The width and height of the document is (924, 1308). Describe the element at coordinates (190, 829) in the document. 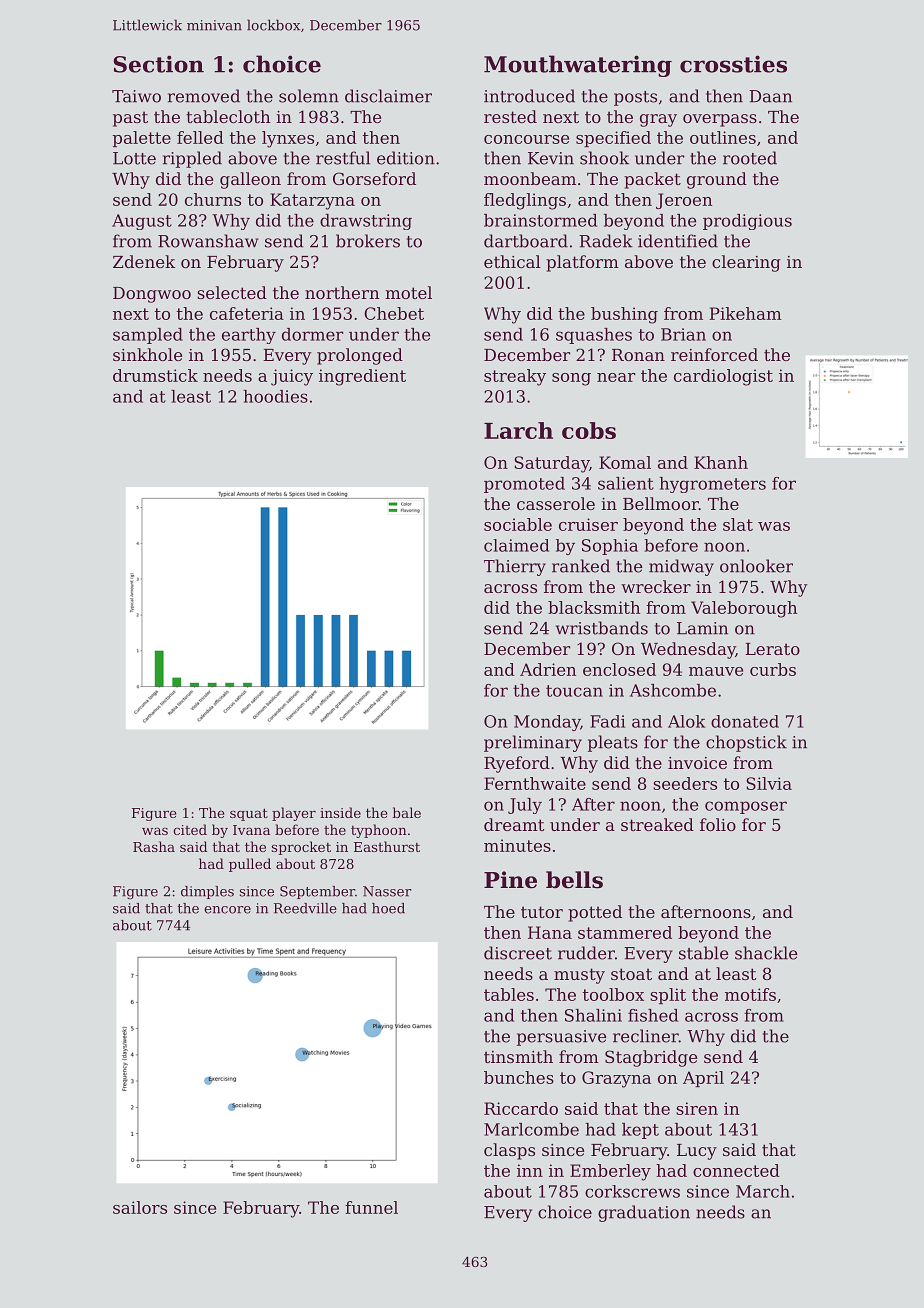

I see `cited` at that location.
